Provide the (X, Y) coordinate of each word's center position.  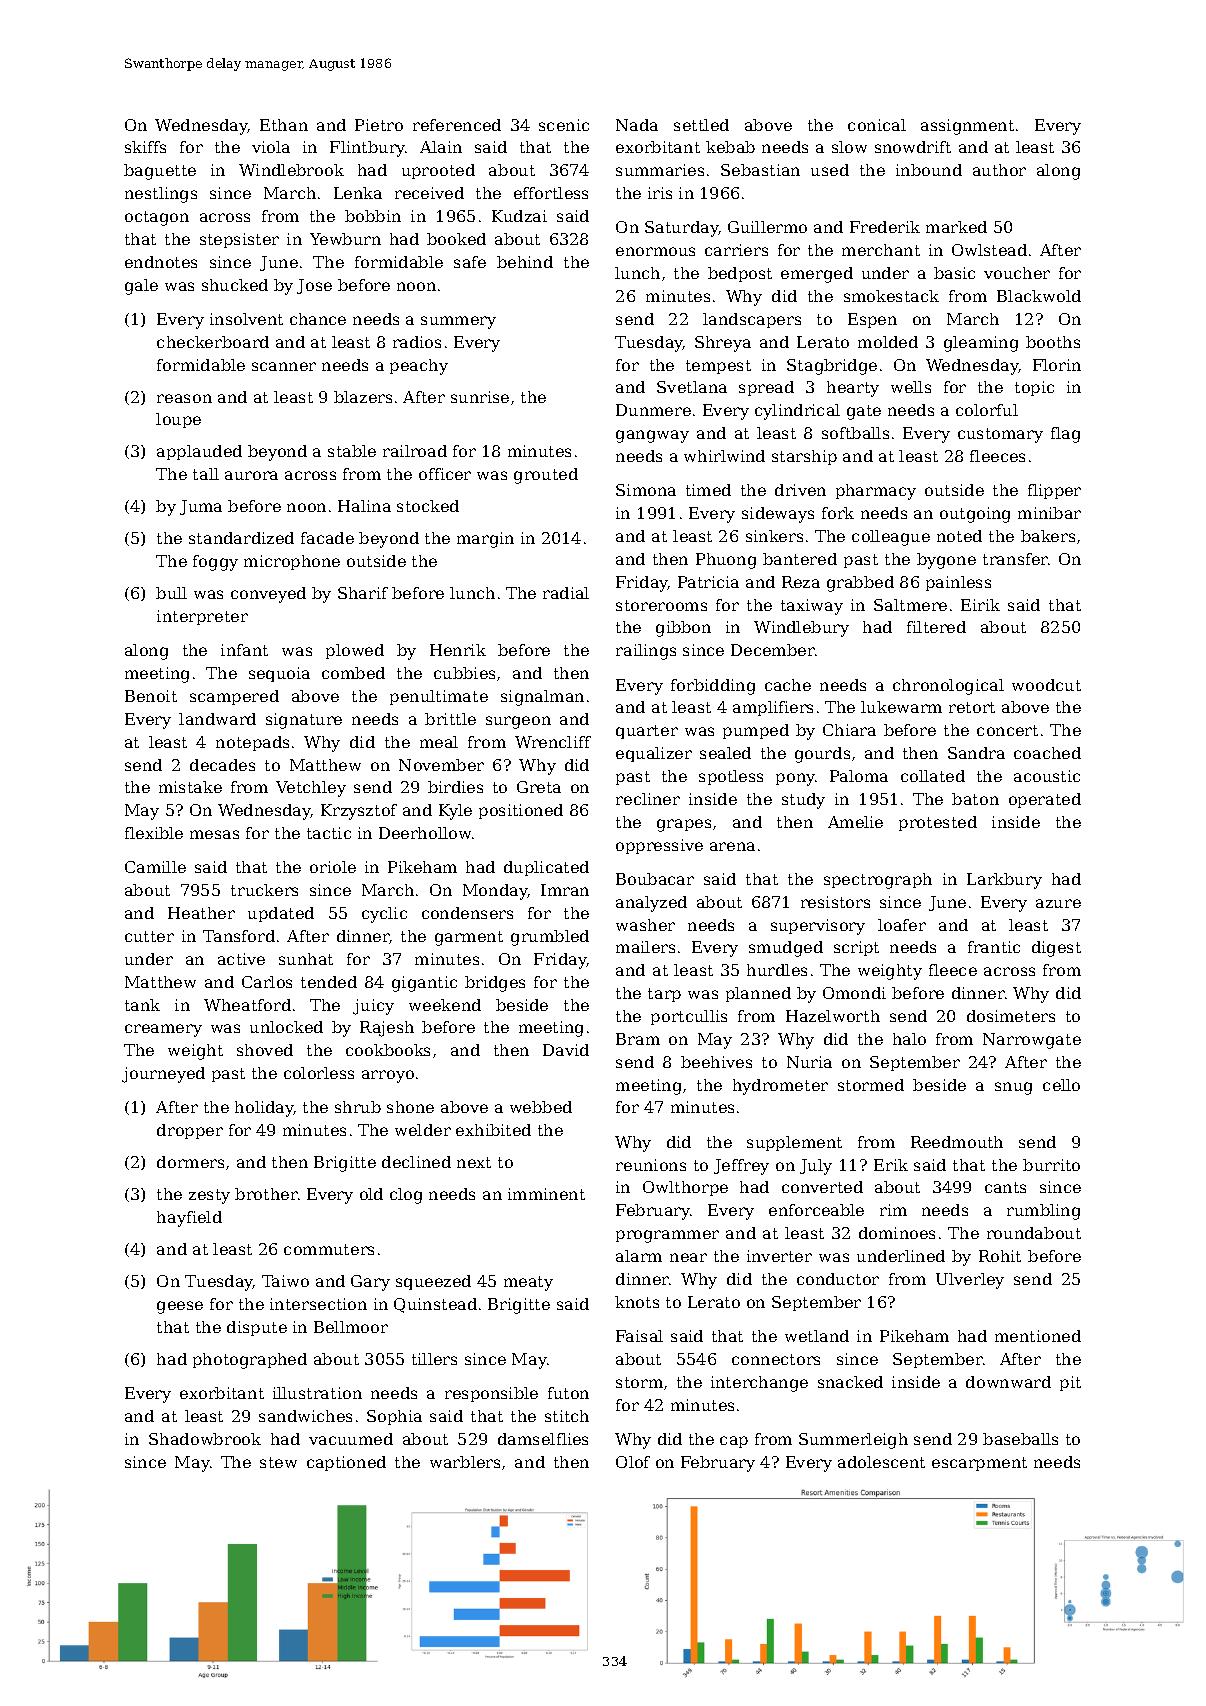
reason (184, 398)
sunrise (480, 397)
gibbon (683, 629)
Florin (1057, 365)
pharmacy (876, 492)
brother (266, 1194)
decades (222, 765)
